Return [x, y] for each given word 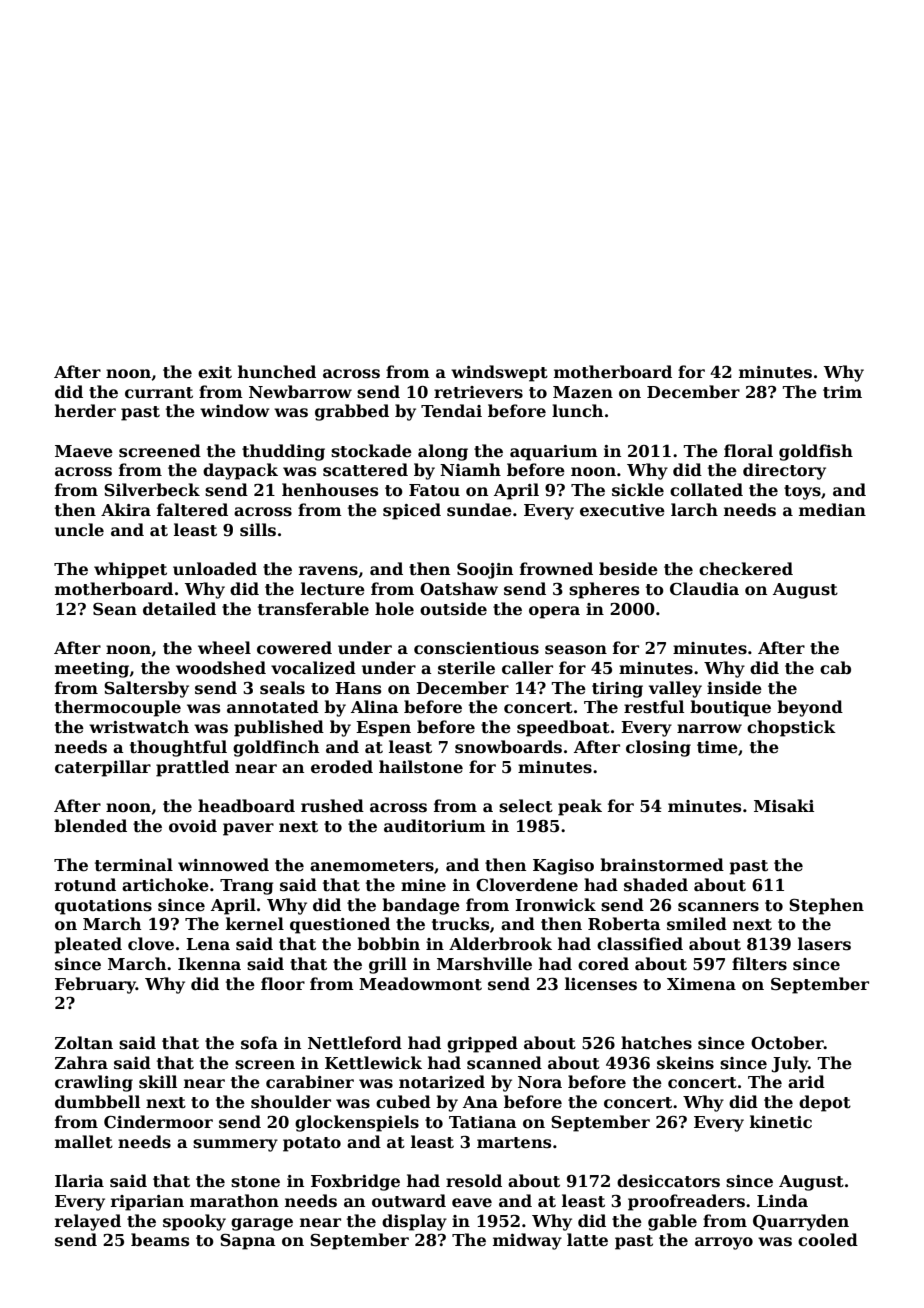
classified [640, 944]
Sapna [248, 1242]
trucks [460, 924]
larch [694, 510]
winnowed [223, 865]
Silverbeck [152, 490]
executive [622, 510]
